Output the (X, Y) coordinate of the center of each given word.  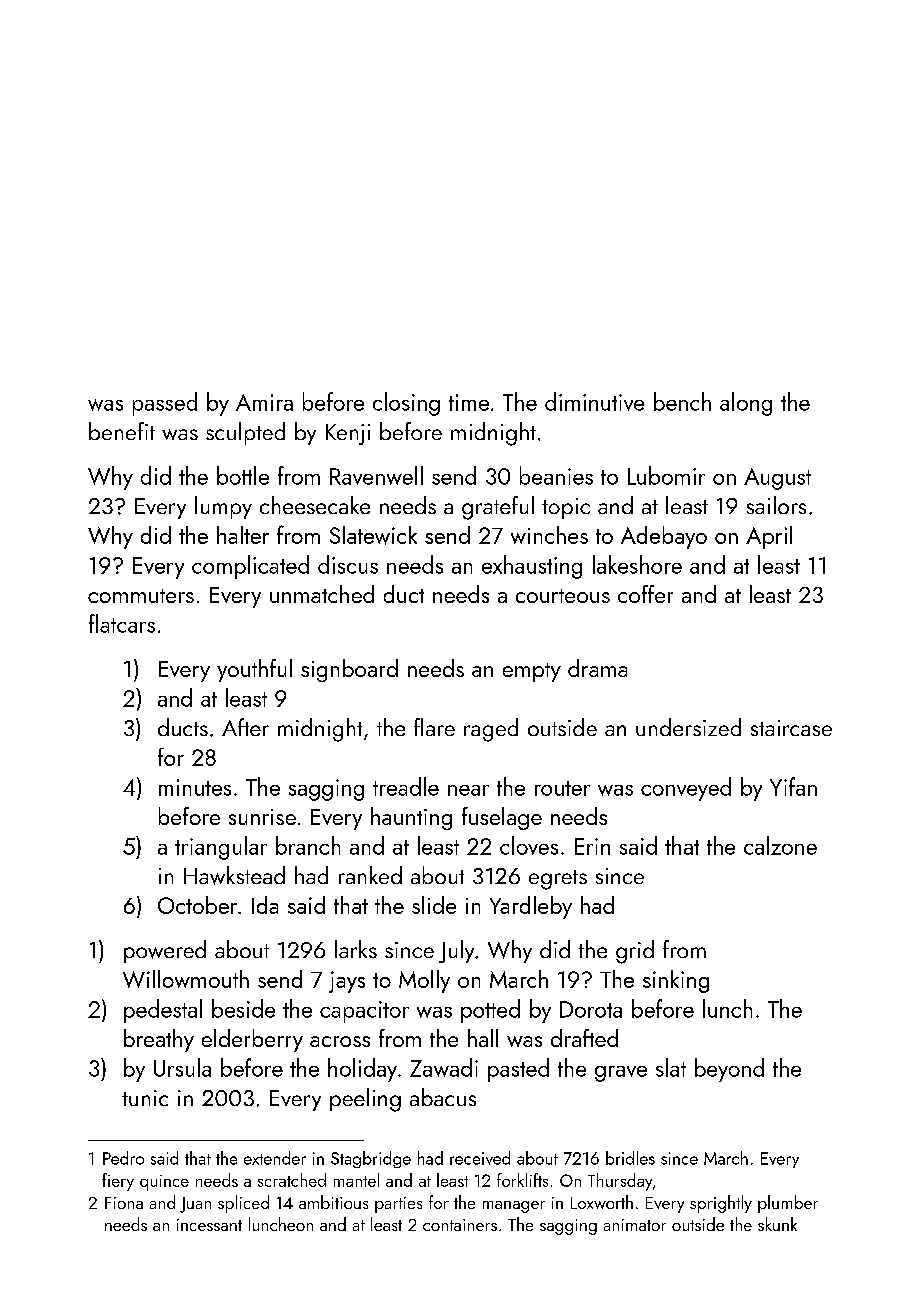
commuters (141, 596)
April (769, 537)
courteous (563, 596)
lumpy (223, 507)
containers (460, 1225)
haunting (411, 818)
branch (308, 845)
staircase (791, 728)
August (777, 479)
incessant (209, 1225)
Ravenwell (376, 475)
